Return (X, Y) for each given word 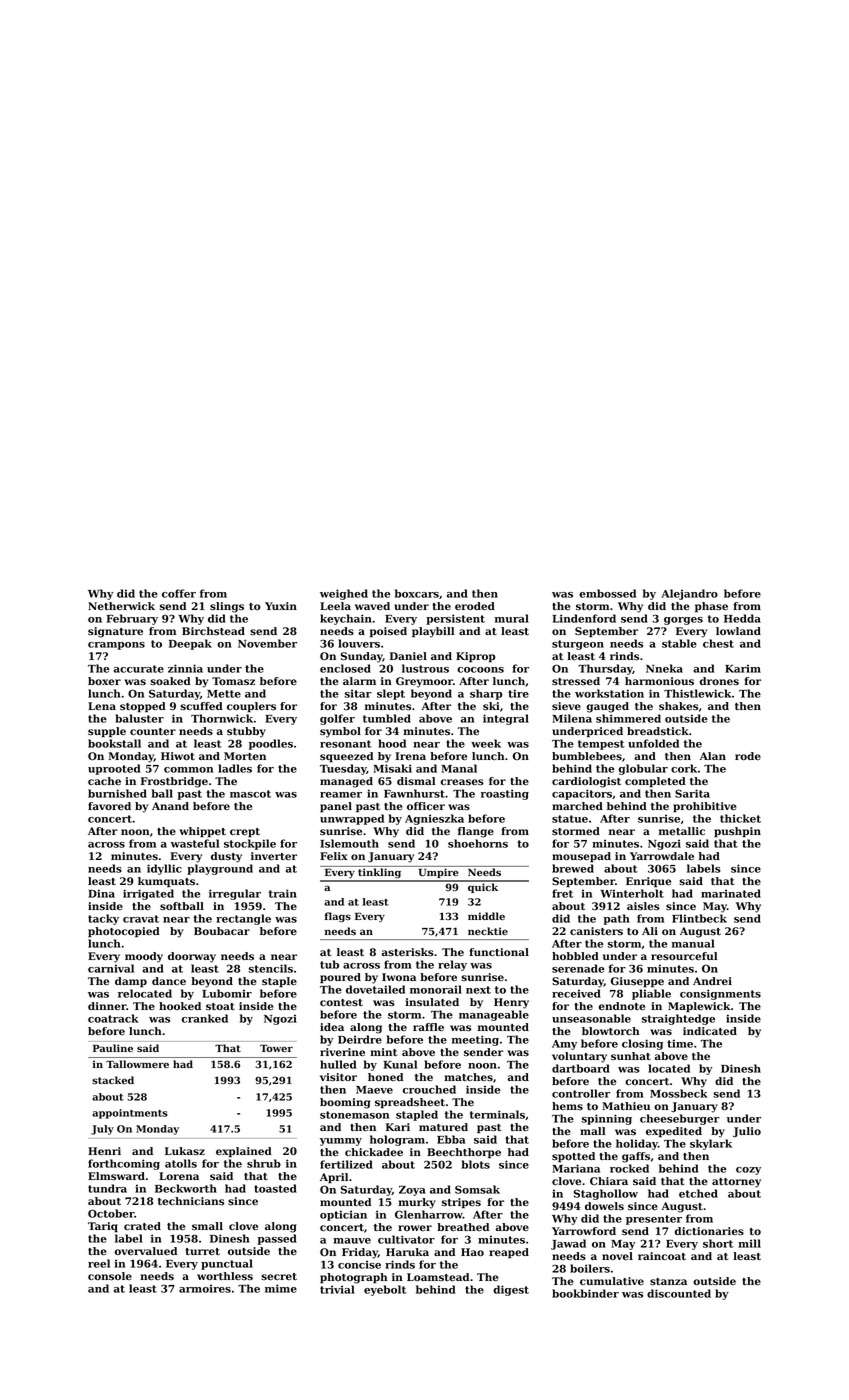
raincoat (662, 1256)
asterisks (408, 952)
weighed (344, 594)
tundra (107, 1188)
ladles (235, 768)
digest (511, 1290)
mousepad (581, 857)
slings (227, 607)
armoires (205, 1288)
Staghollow (606, 1194)
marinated (731, 893)
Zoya (412, 1191)
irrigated (148, 894)
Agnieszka (434, 819)
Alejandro (689, 594)
